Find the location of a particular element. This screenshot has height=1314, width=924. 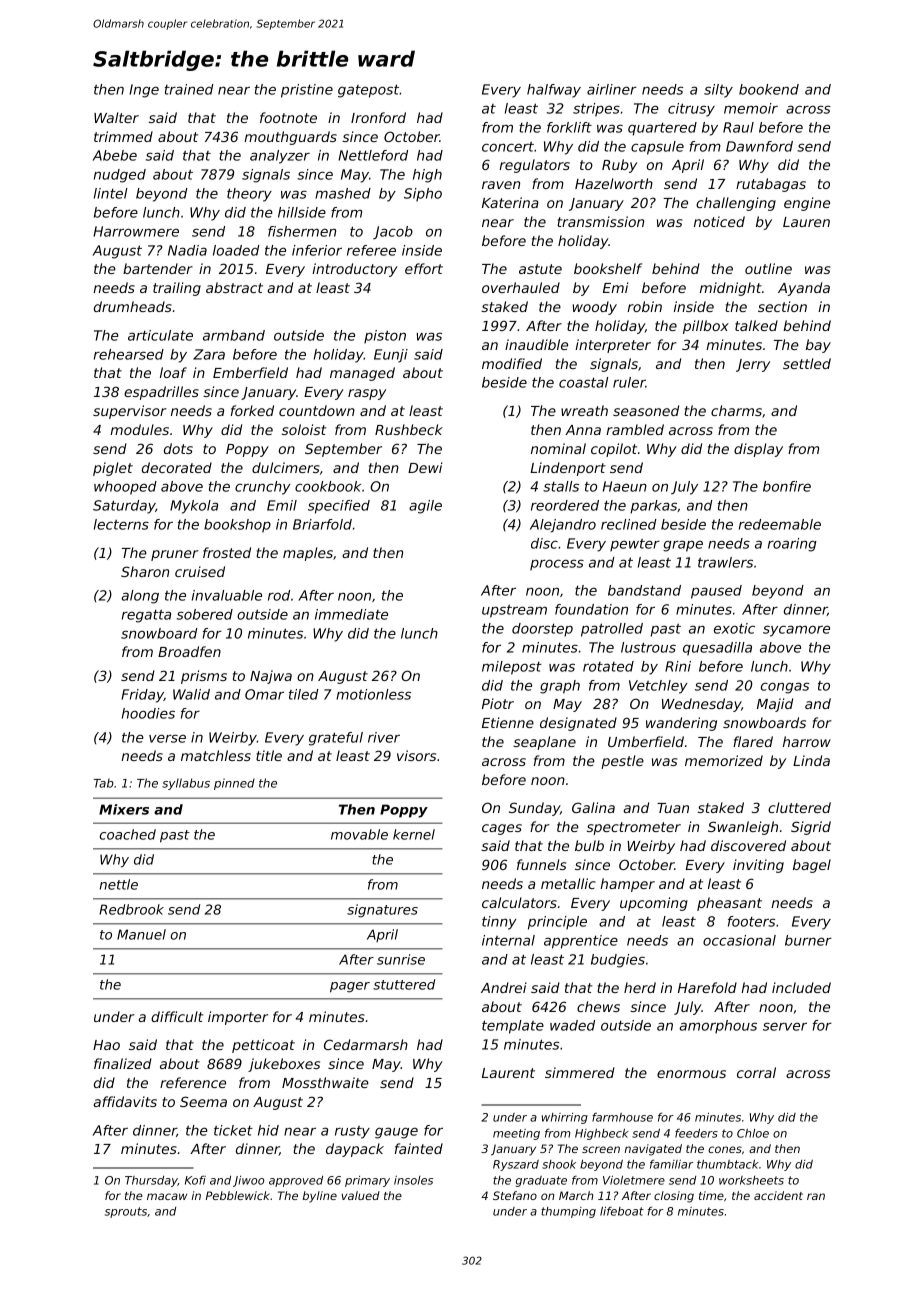

footnote is located at coordinates (288, 117).
